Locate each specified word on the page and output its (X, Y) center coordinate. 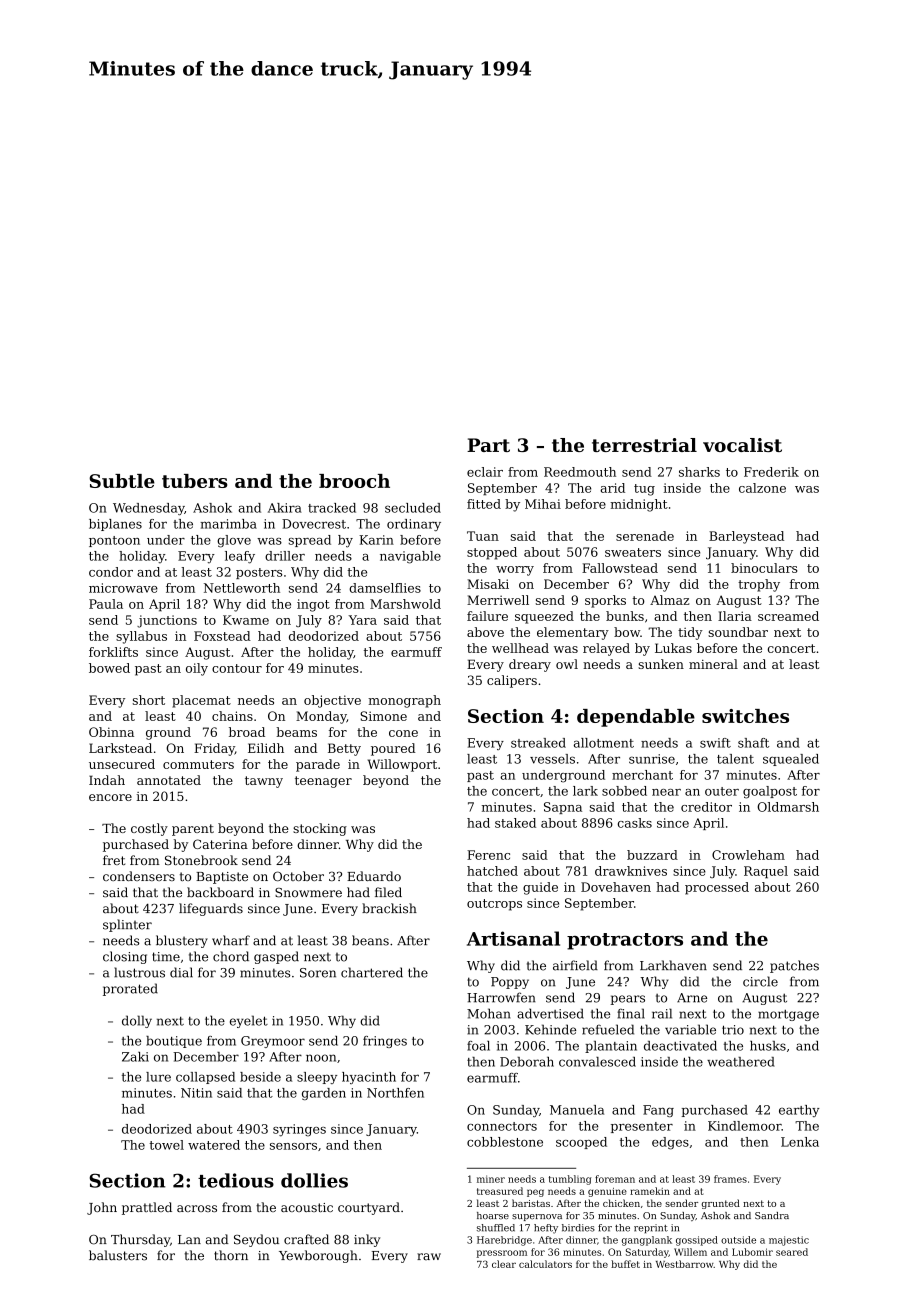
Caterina (220, 844)
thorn (231, 1255)
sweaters (633, 552)
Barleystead (746, 537)
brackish (389, 908)
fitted (484, 504)
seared (792, 1252)
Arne (692, 998)
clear (504, 1264)
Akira (285, 508)
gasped (276, 957)
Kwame (246, 620)
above (485, 632)
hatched (492, 871)
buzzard (652, 855)
